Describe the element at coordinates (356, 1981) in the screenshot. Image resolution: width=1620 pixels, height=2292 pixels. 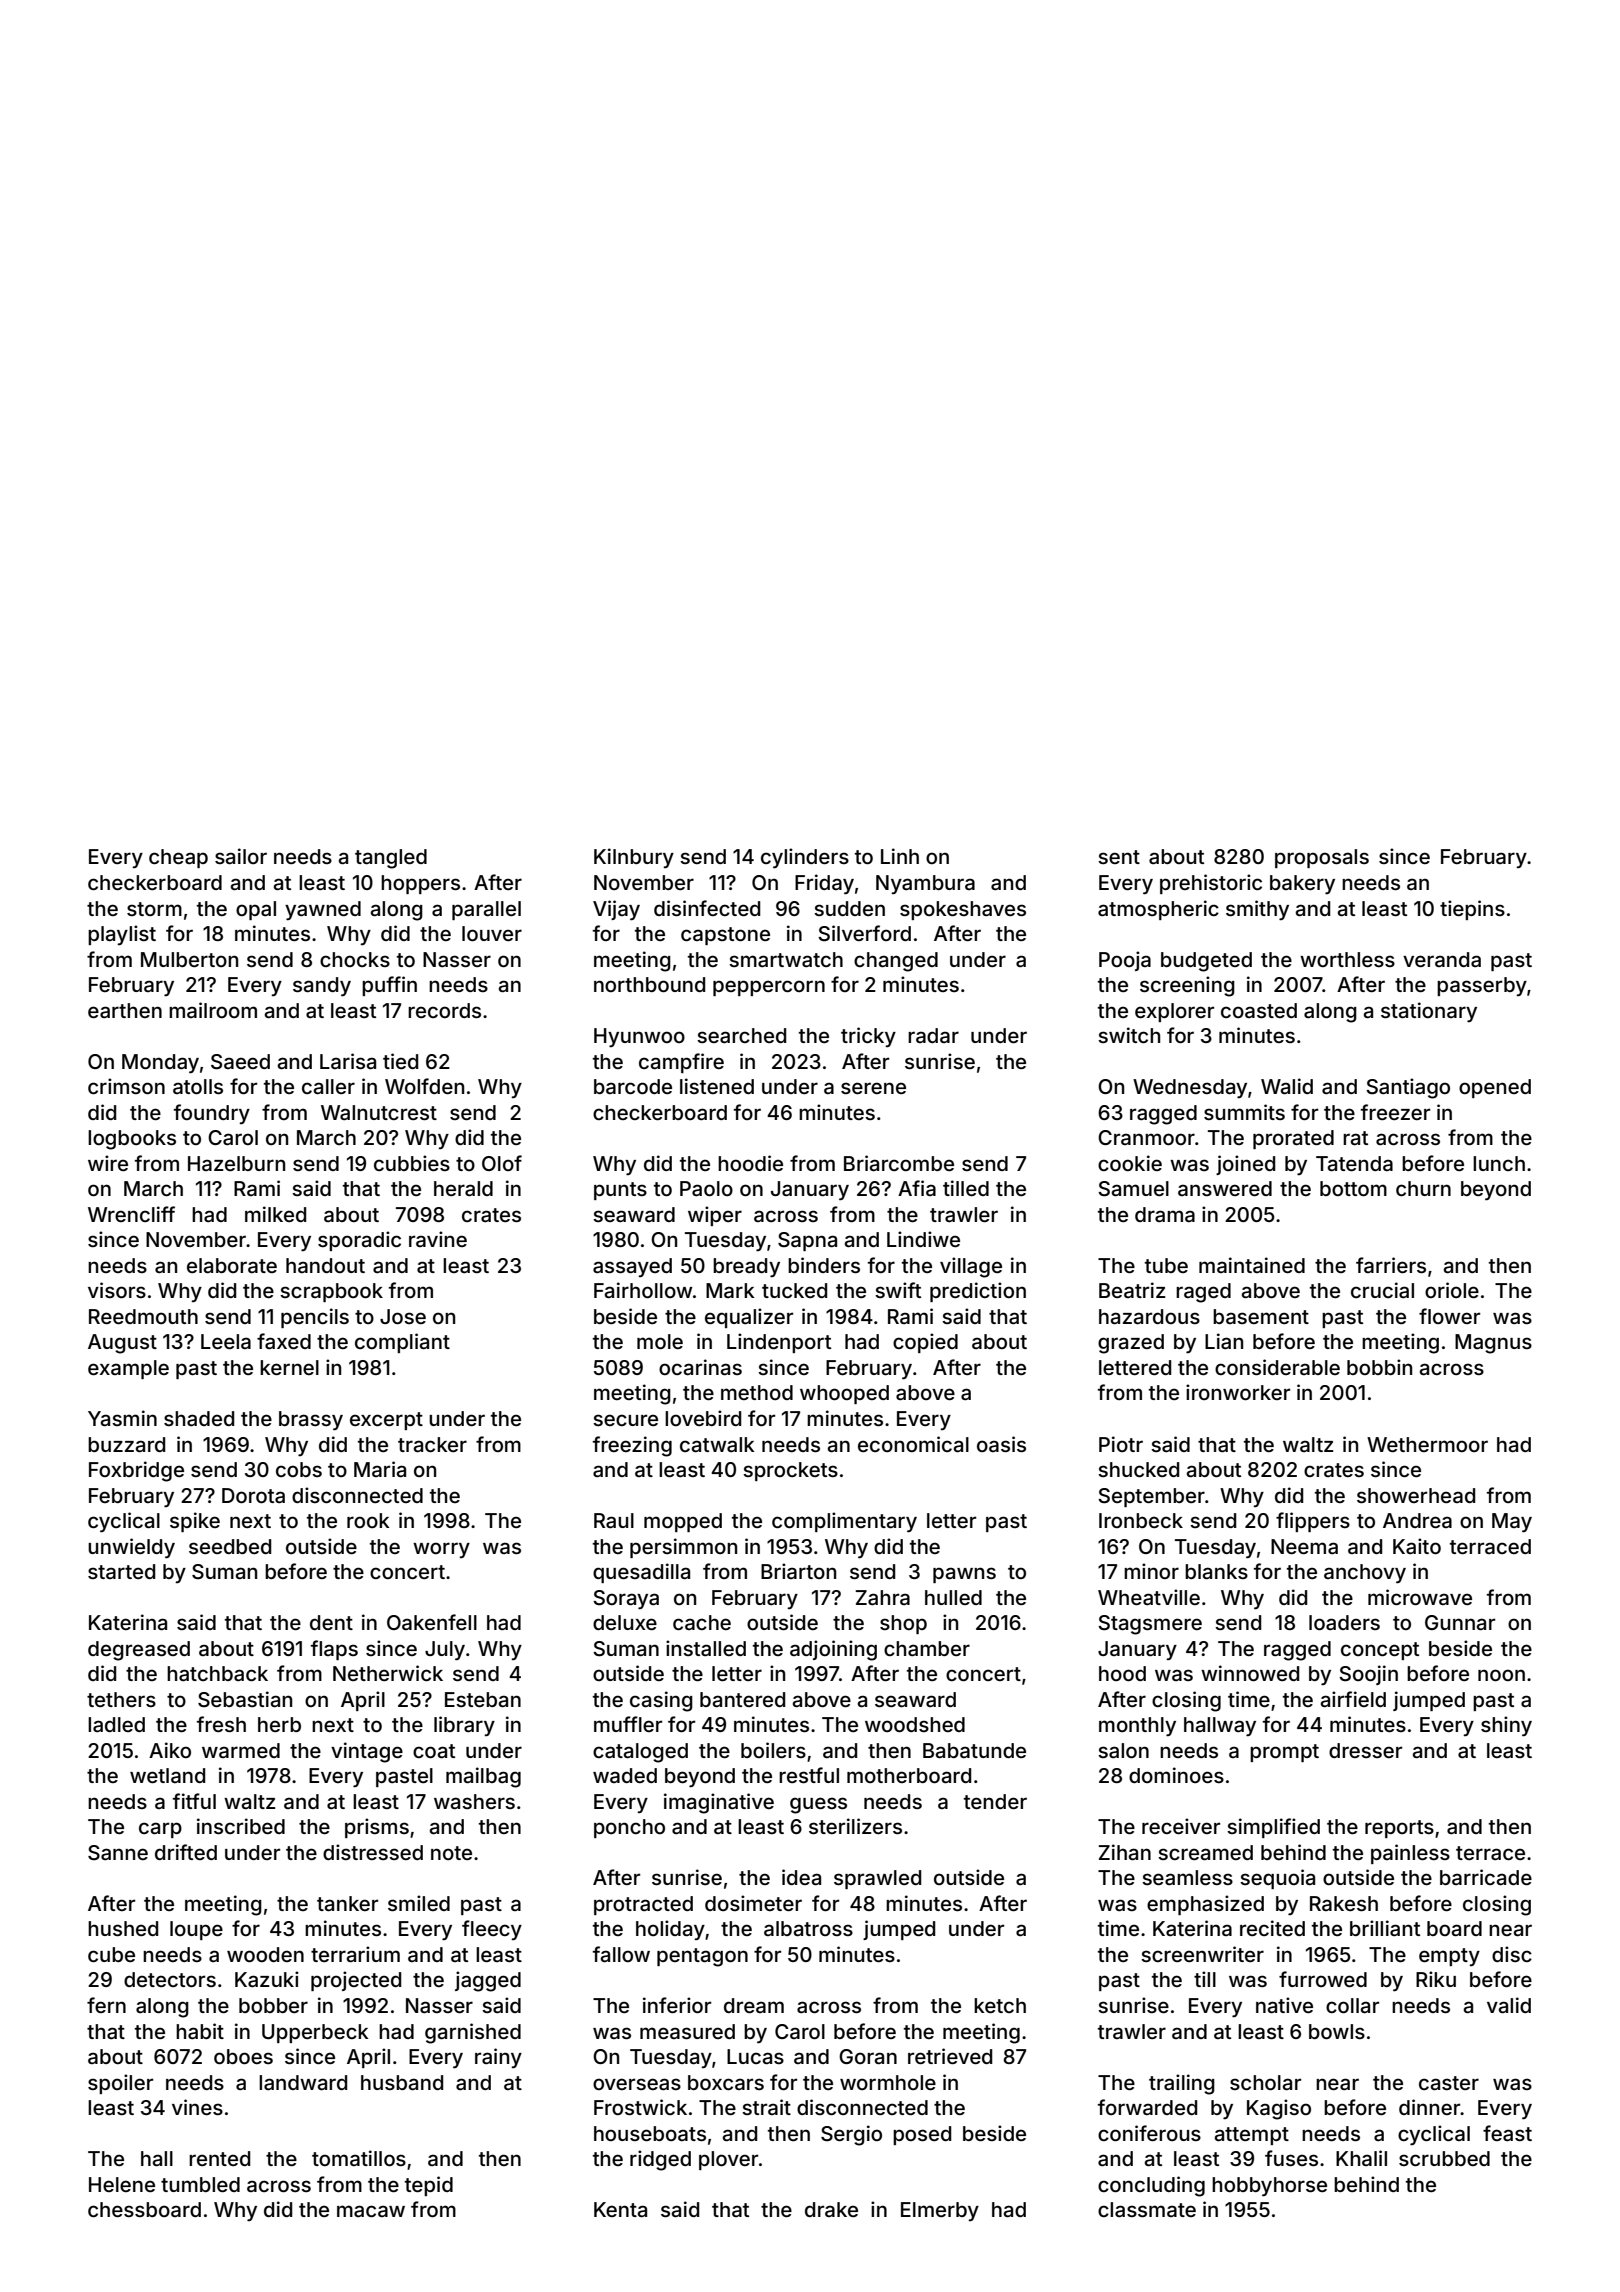
I see `projected` at that location.
